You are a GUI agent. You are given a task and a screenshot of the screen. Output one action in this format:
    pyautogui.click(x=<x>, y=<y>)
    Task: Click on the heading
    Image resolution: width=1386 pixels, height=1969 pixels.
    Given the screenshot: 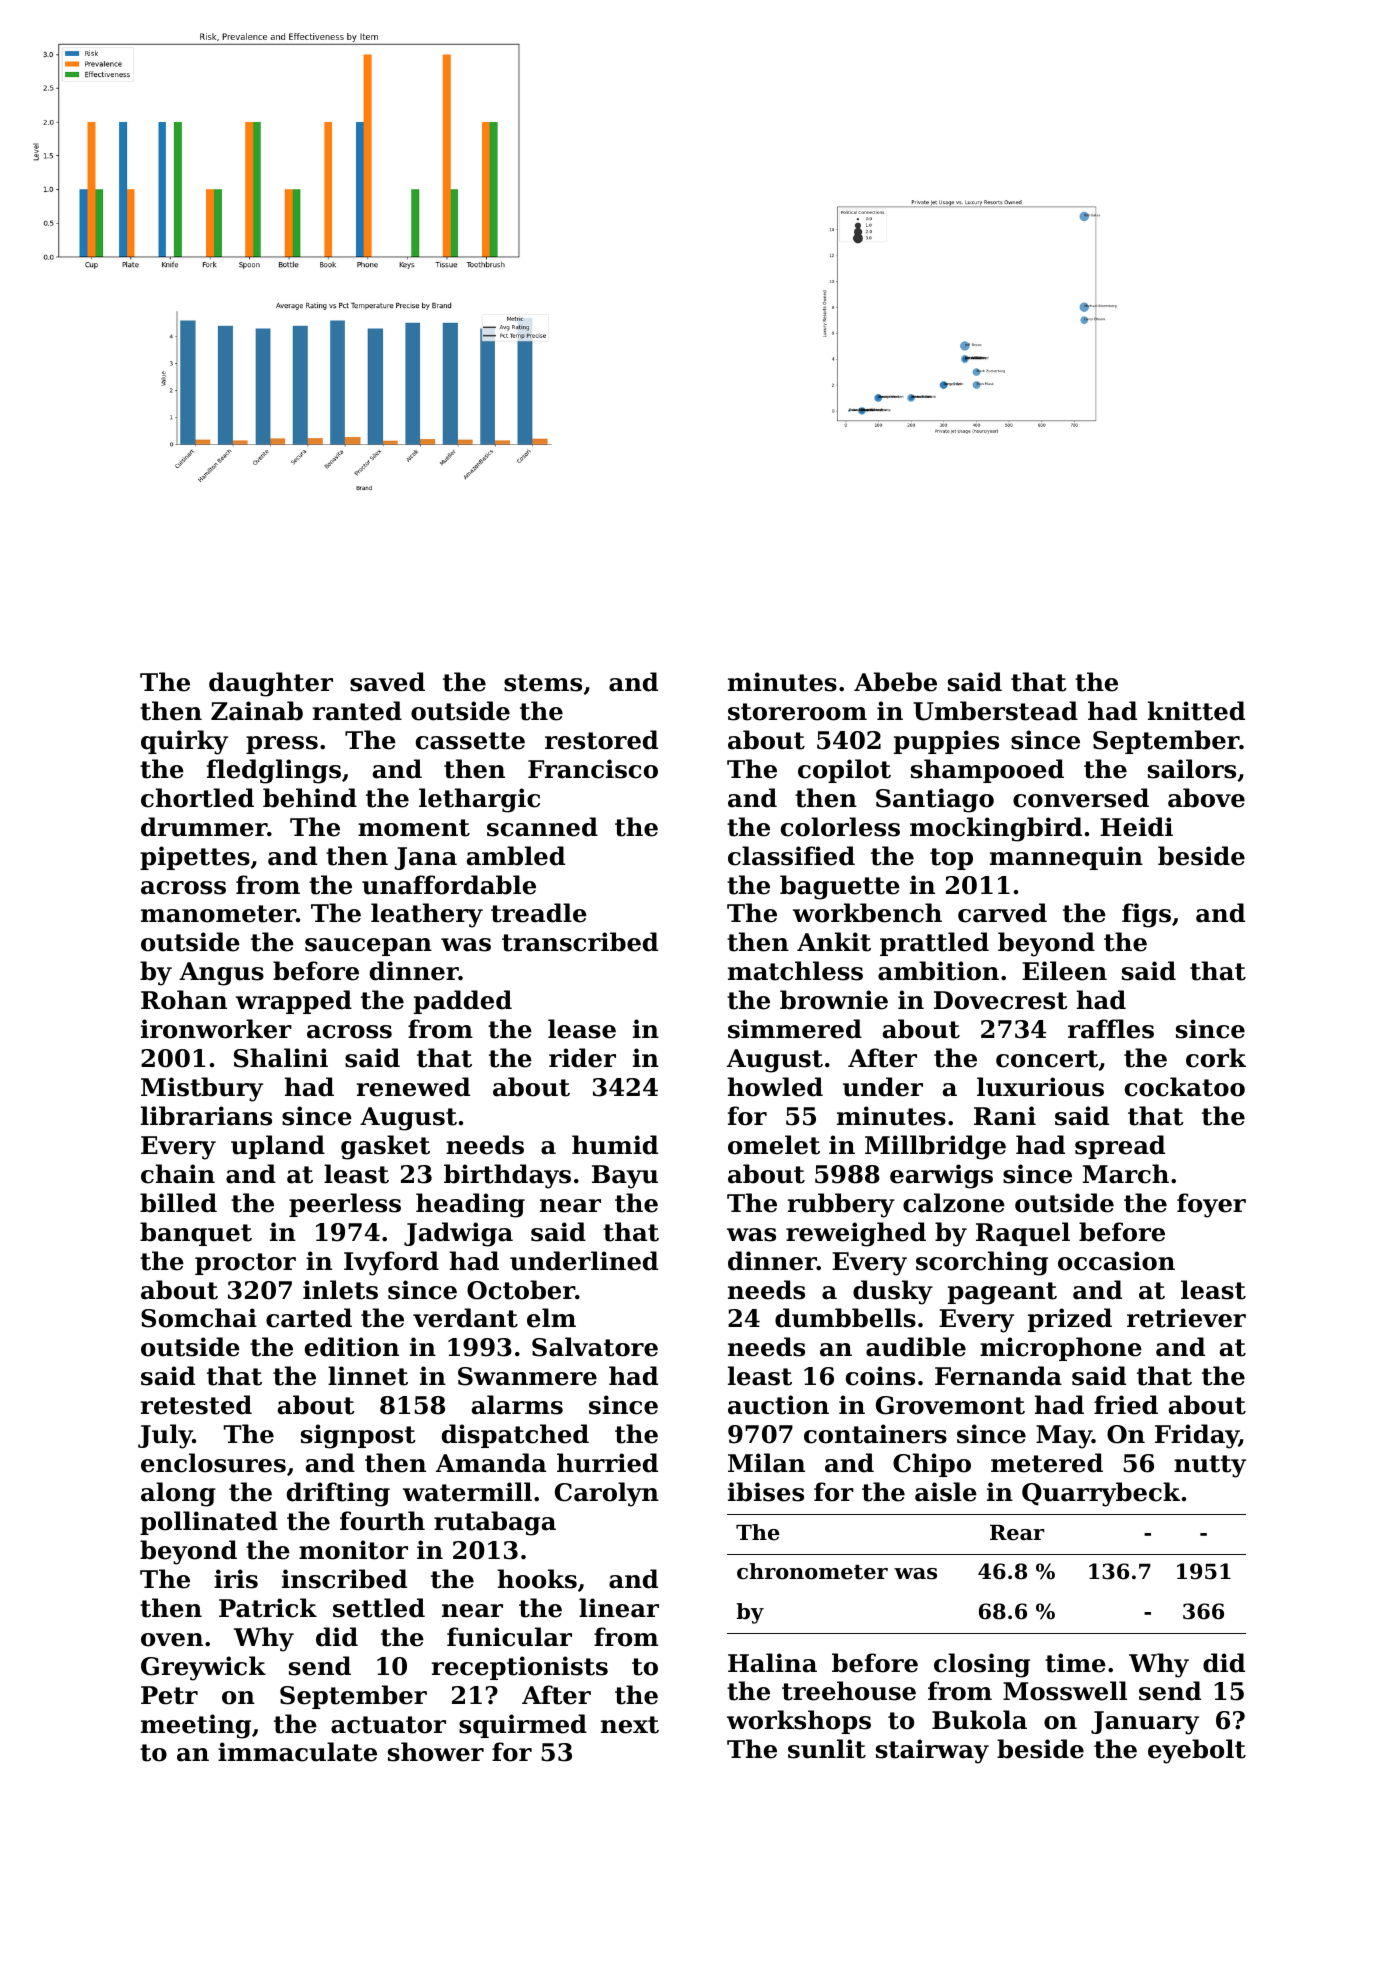 What is the action you would take?
    pyautogui.click(x=470, y=1205)
